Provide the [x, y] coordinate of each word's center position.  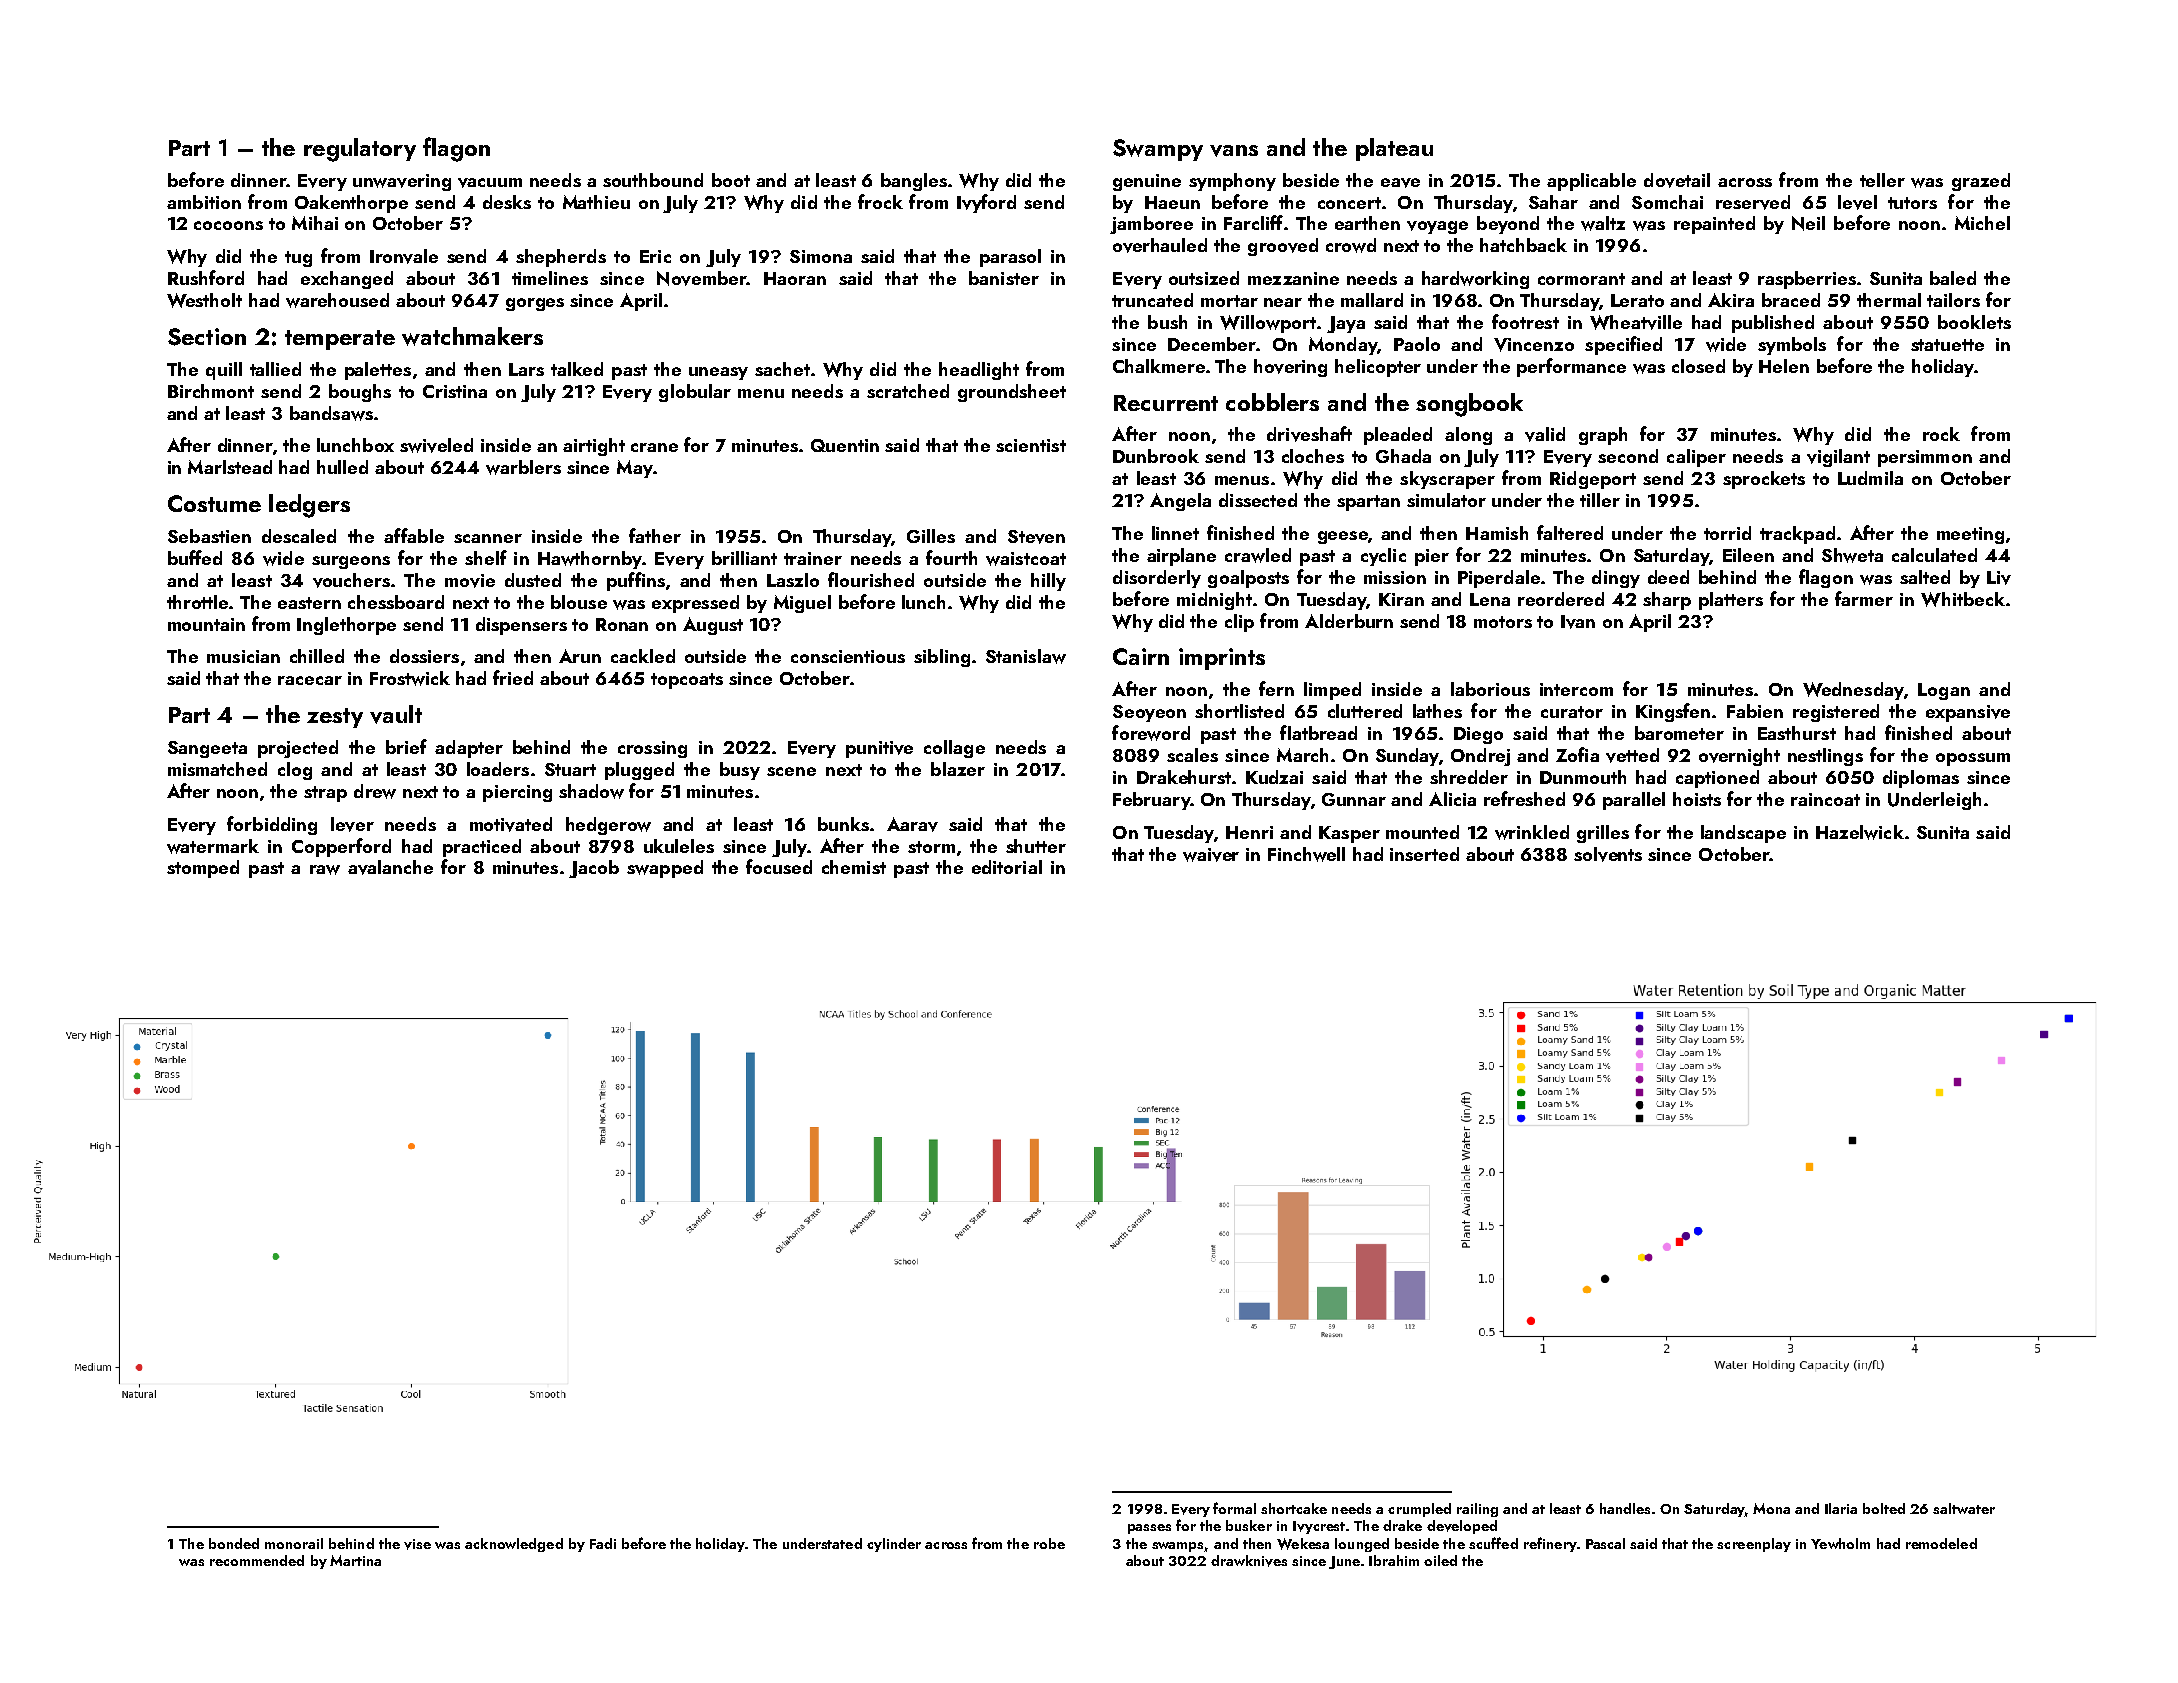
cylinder [894, 1545]
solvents [1608, 854]
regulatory [360, 150]
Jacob [594, 869]
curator [1572, 712]
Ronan [622, 624]
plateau [1394, 149]
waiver [1211, 855]
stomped [203, 869]
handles [1625, 1508]
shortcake [1294, 1508]
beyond [1508, 225]
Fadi [603, 1543]
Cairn [1141, 656]
